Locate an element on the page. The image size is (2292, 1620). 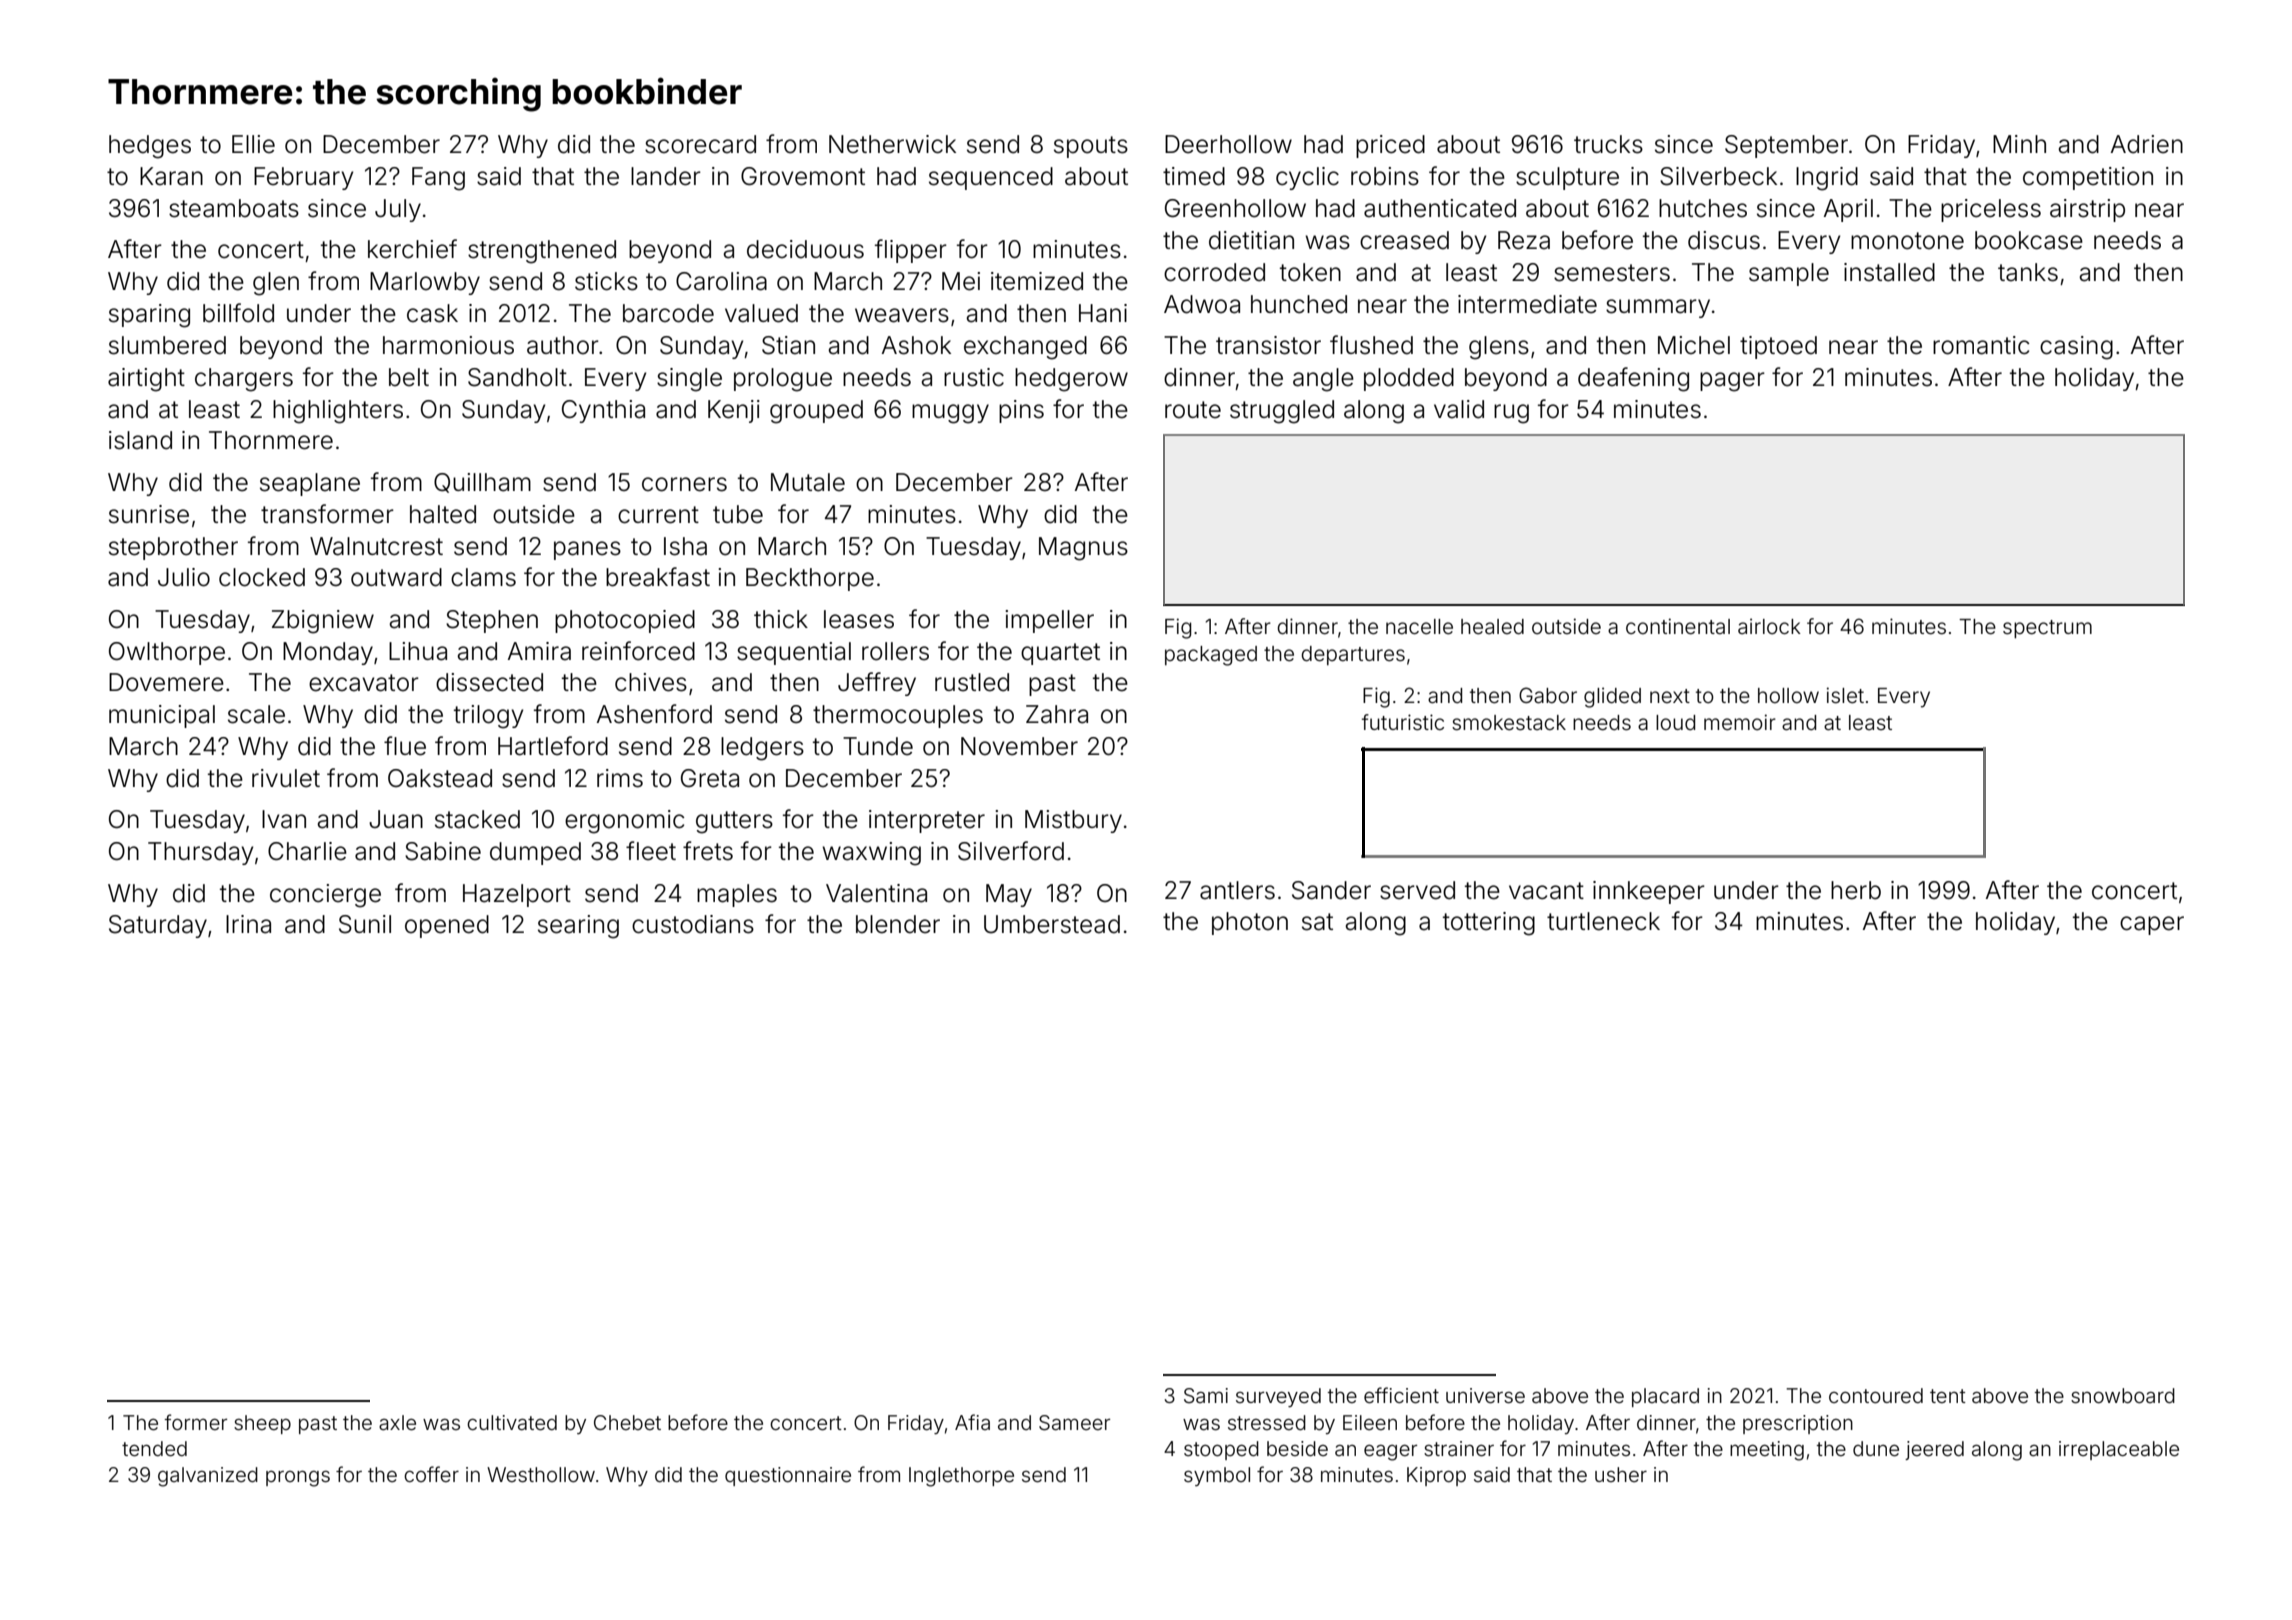
caper is located at coordinates (2152, 925).
